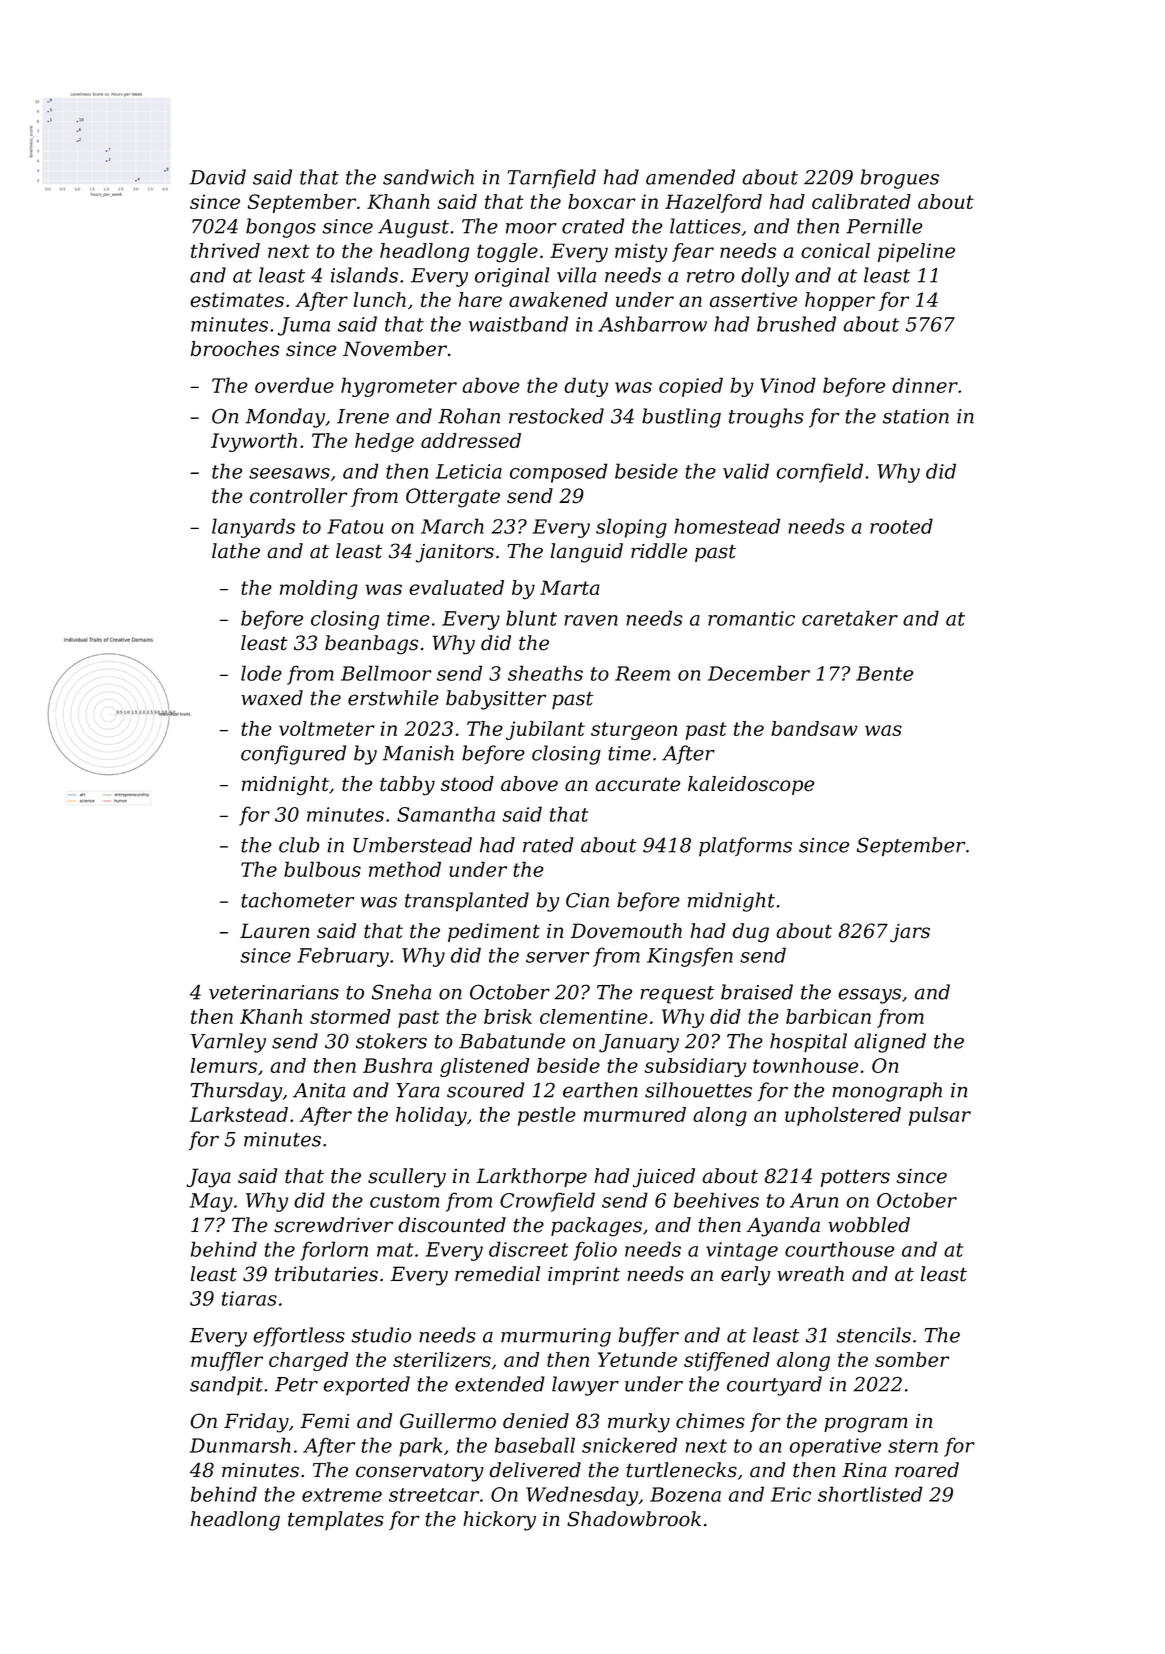 The width and height of the page is (1165, 1654). What do you see at coordinates (766, 418) in the page?
I see `troughs` at bounding box center [766, 418].
